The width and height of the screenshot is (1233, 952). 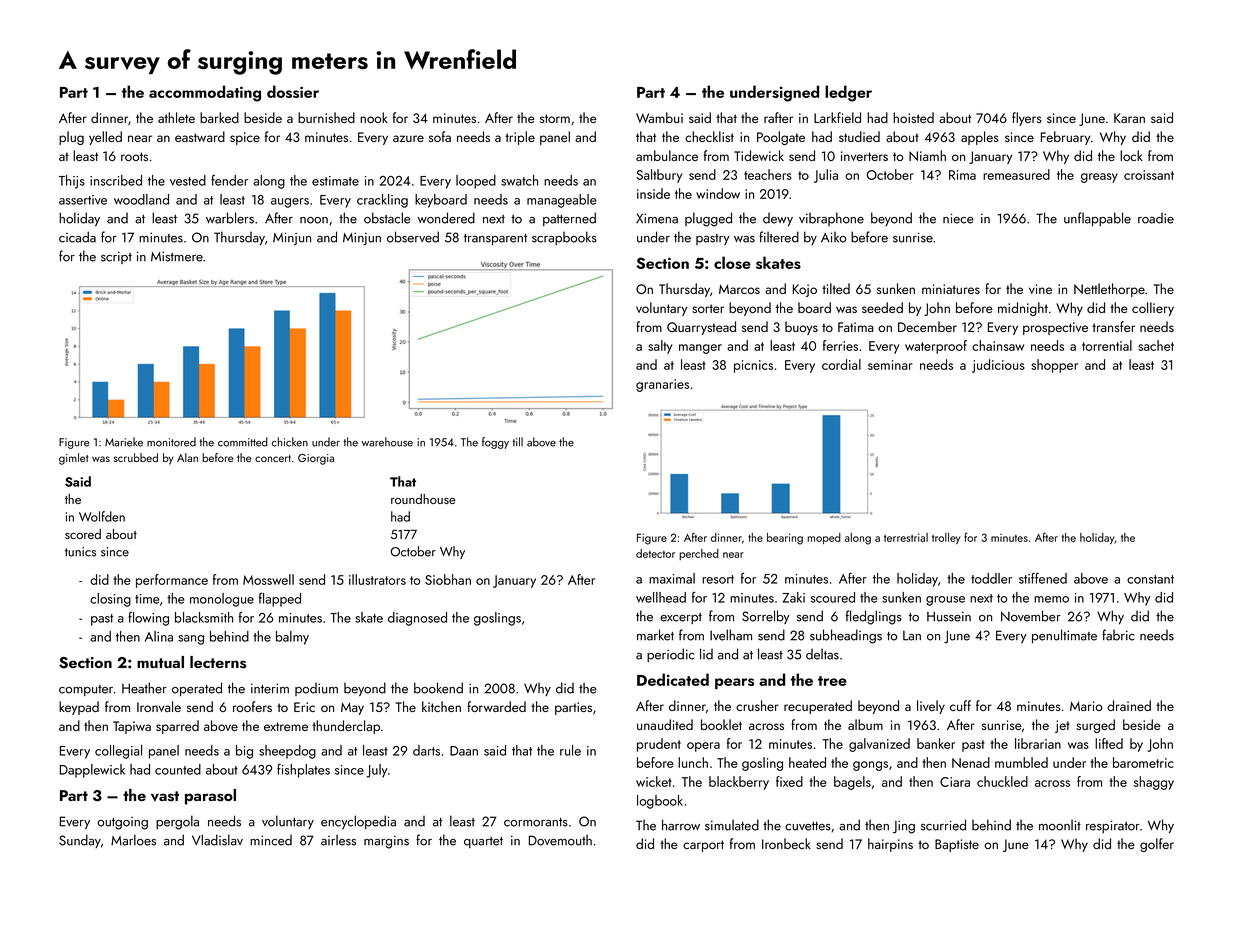 I want to click on ledger, so click(x=848, y=93).
